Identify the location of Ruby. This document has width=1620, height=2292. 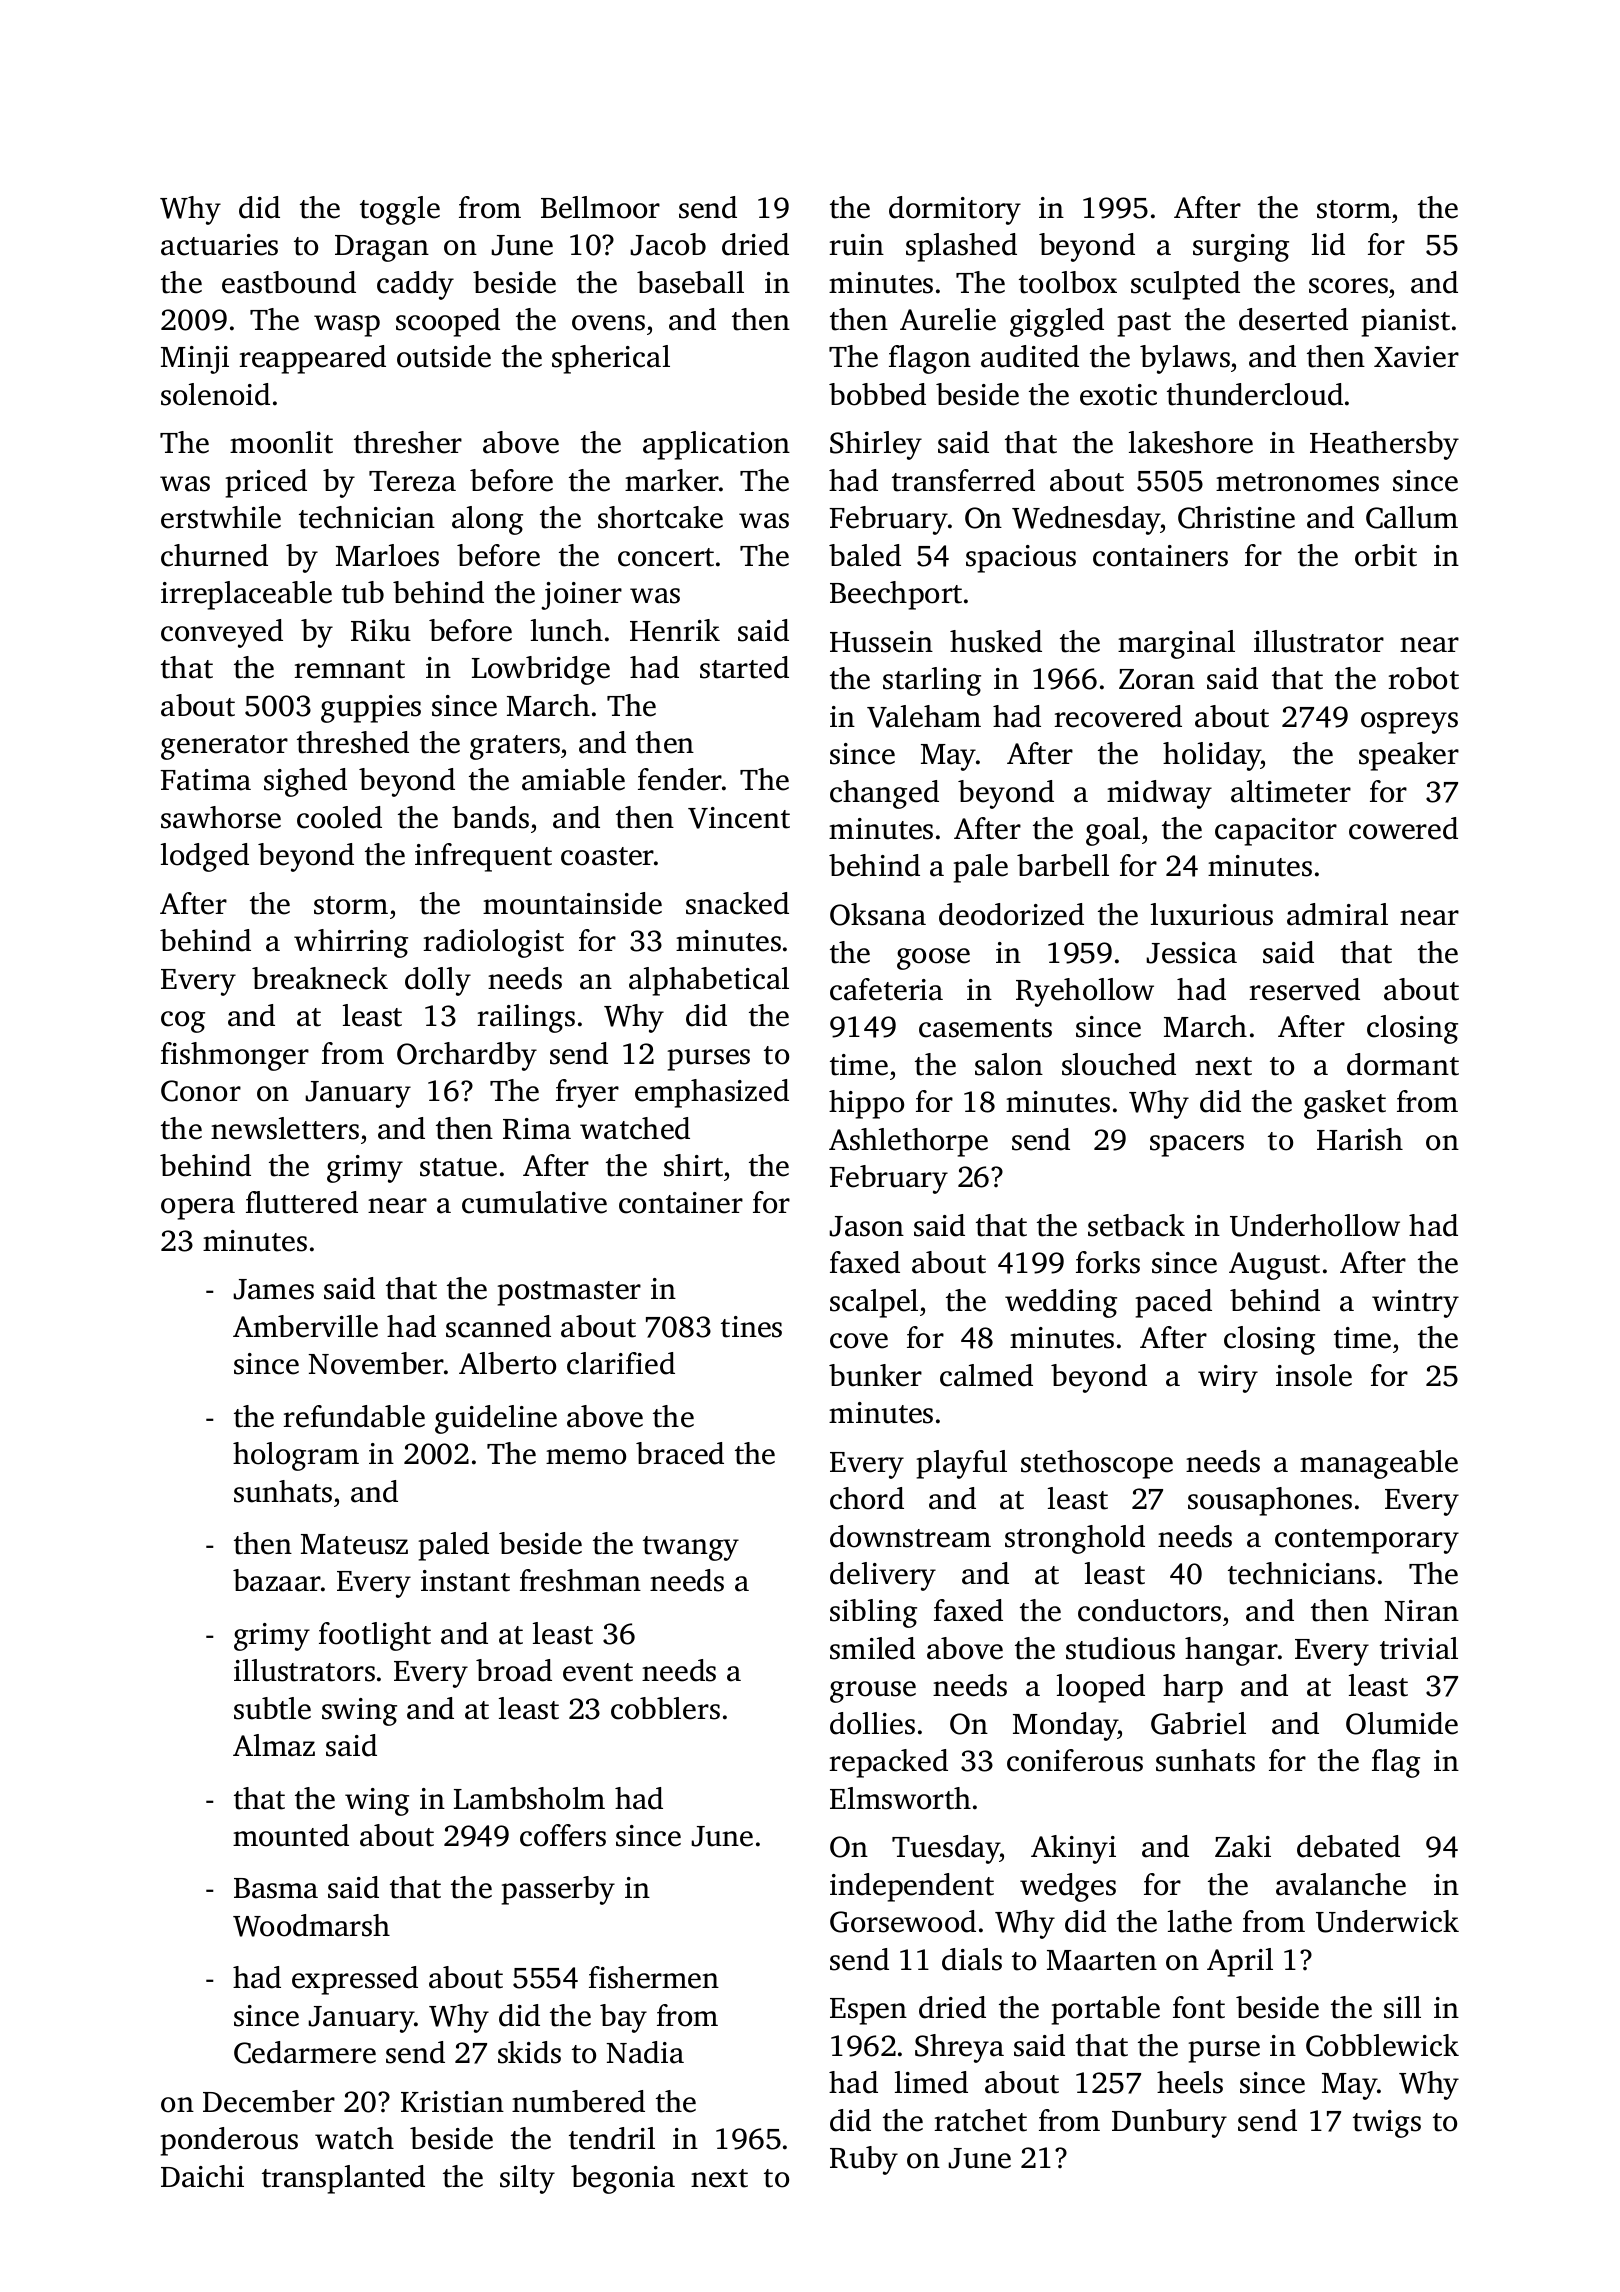
(864, 2160).
